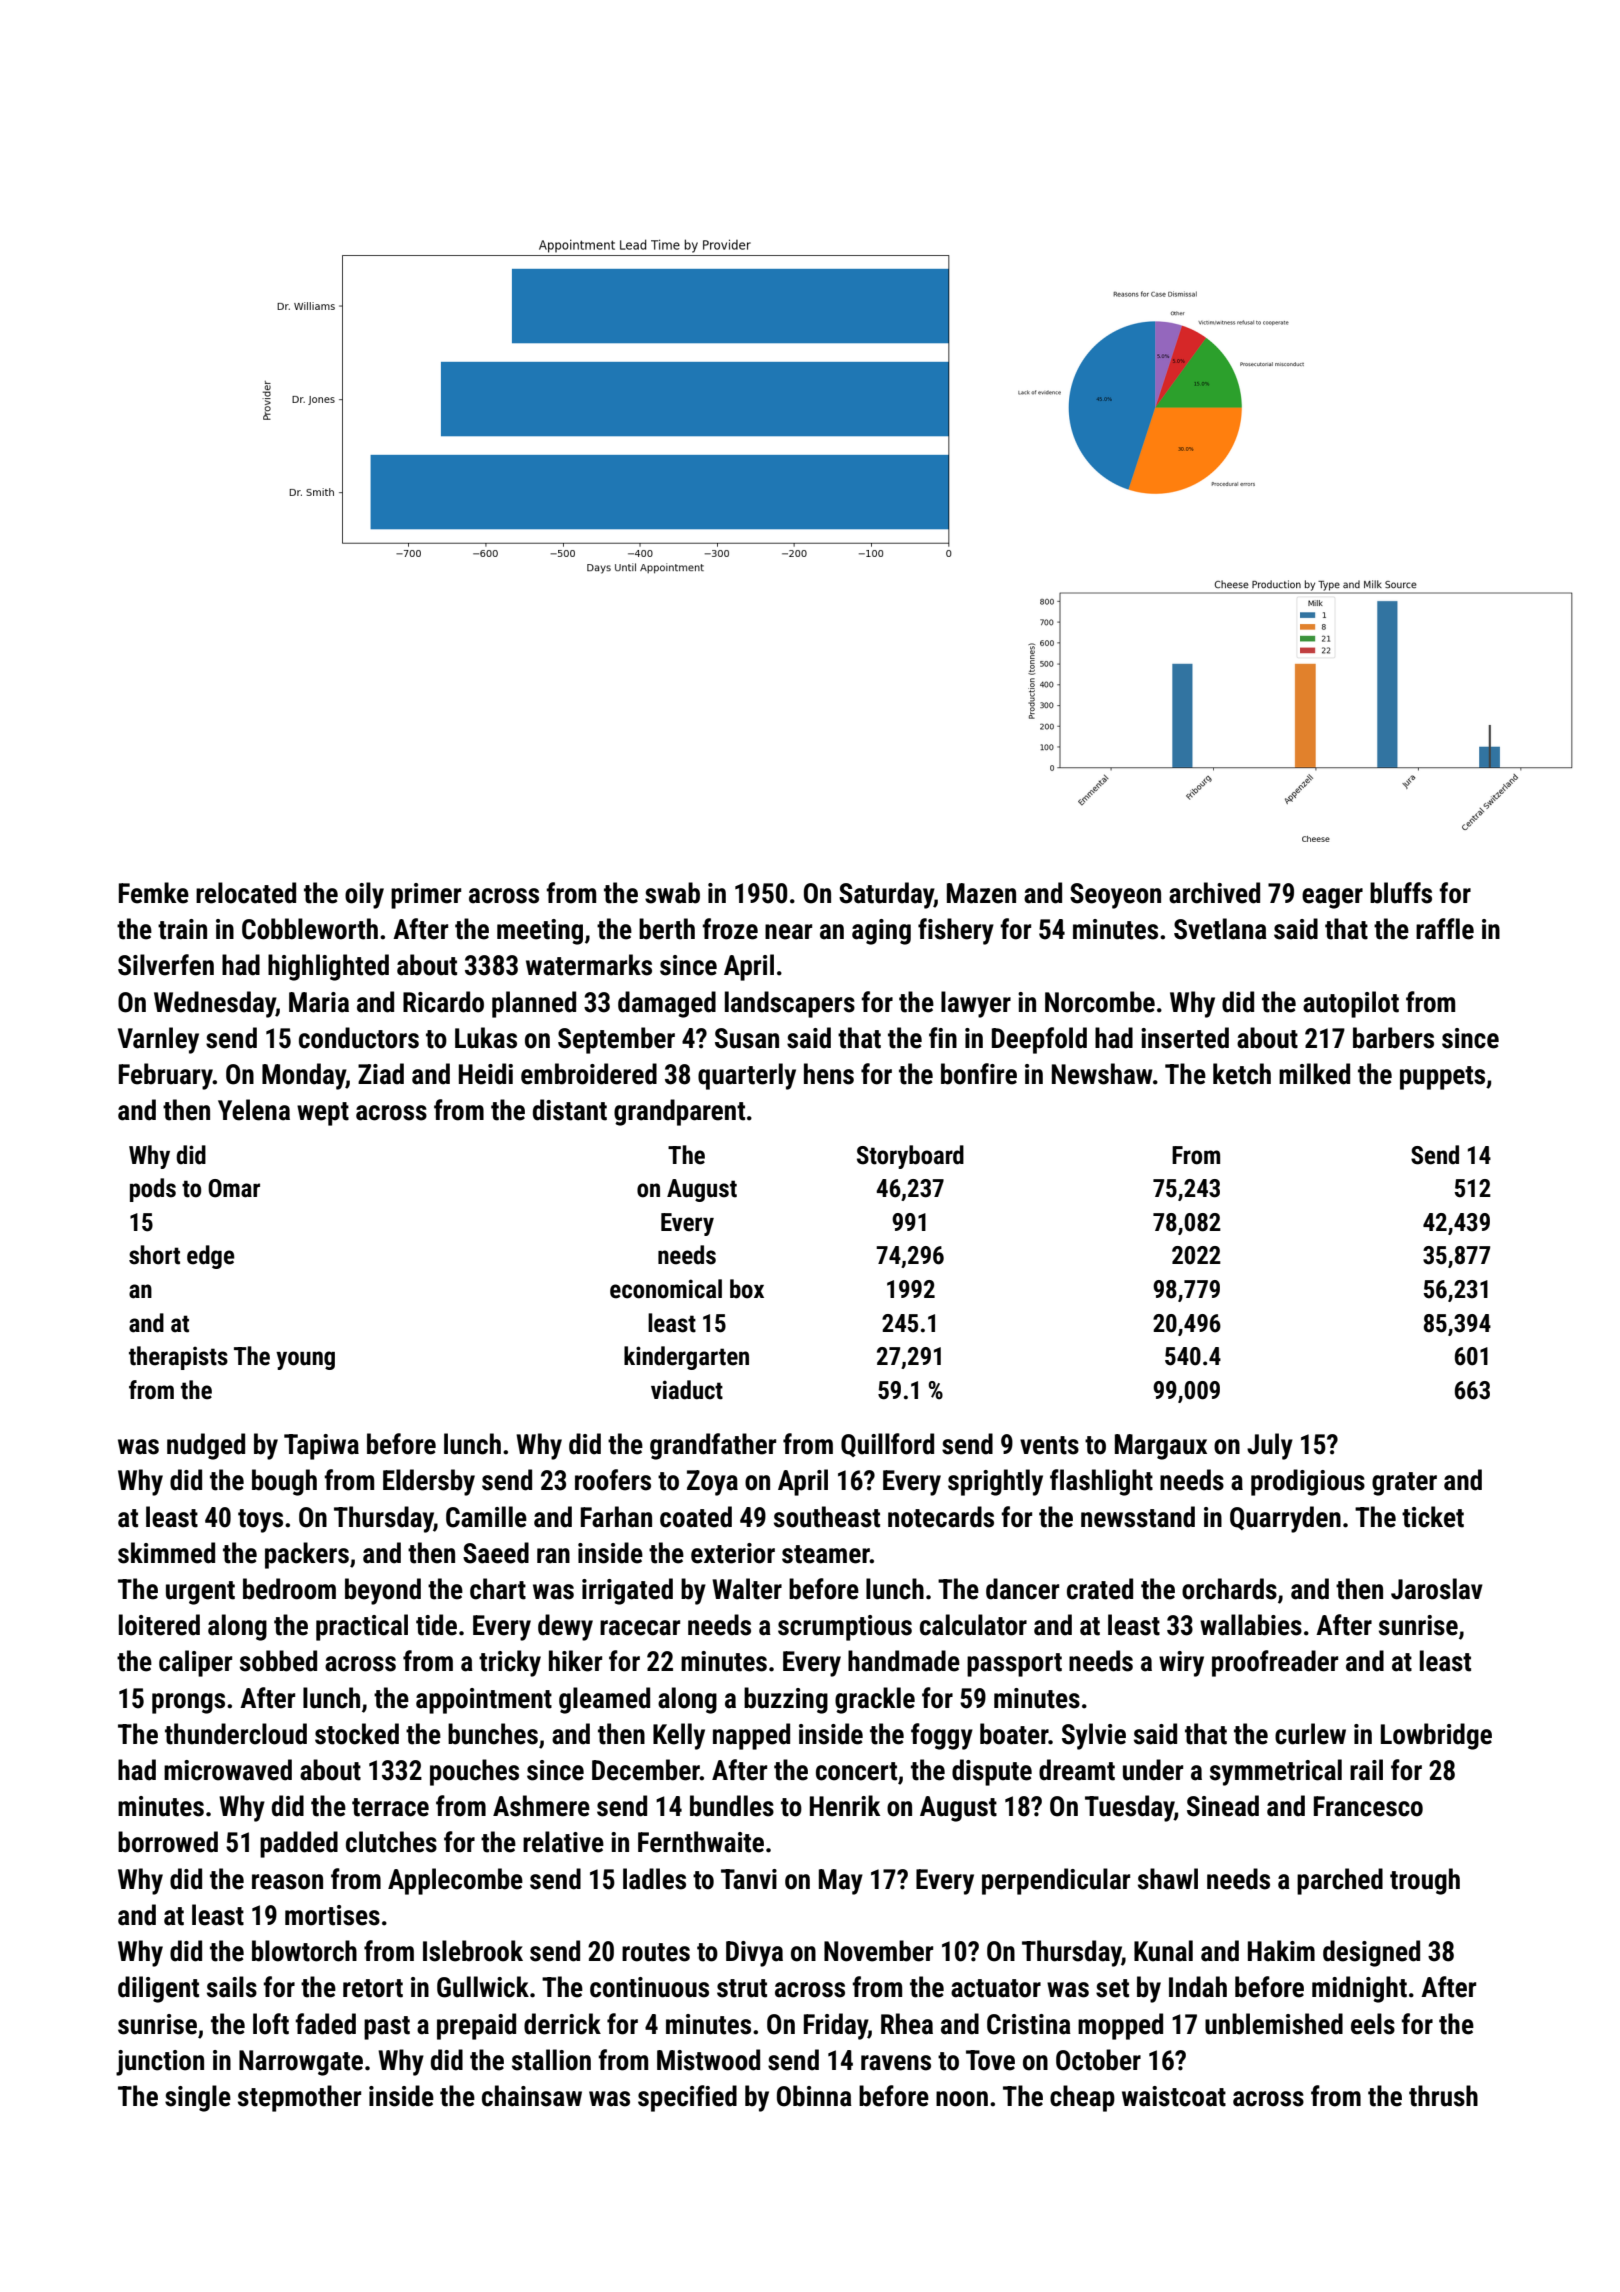 The width and height of the image is (1620, 2292). I want to click on boater, so click(1014, 1734).
